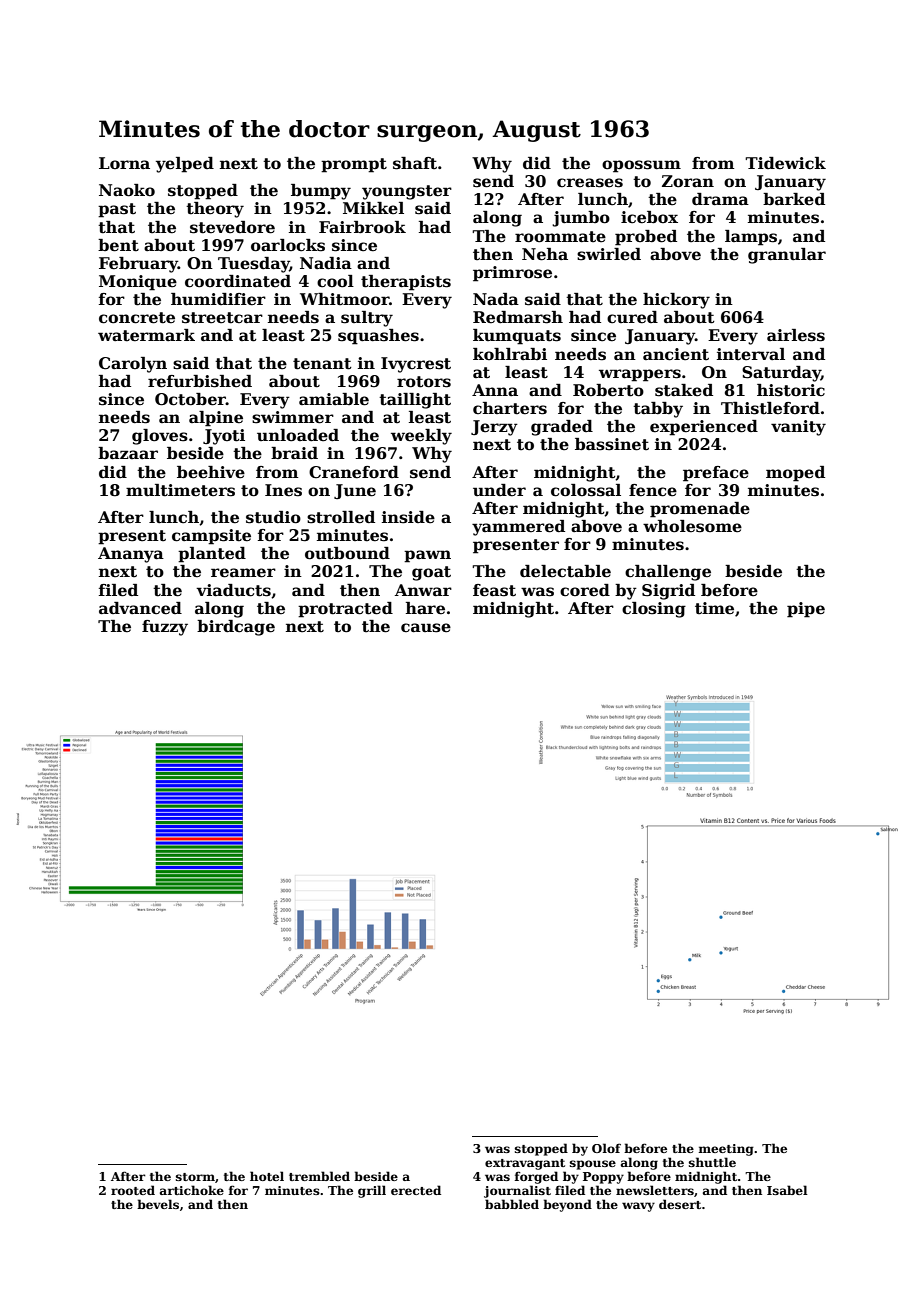 Image resolution: width=924 pixels, height=1308 pixels. I want to click on cause, so click(426, 628).
